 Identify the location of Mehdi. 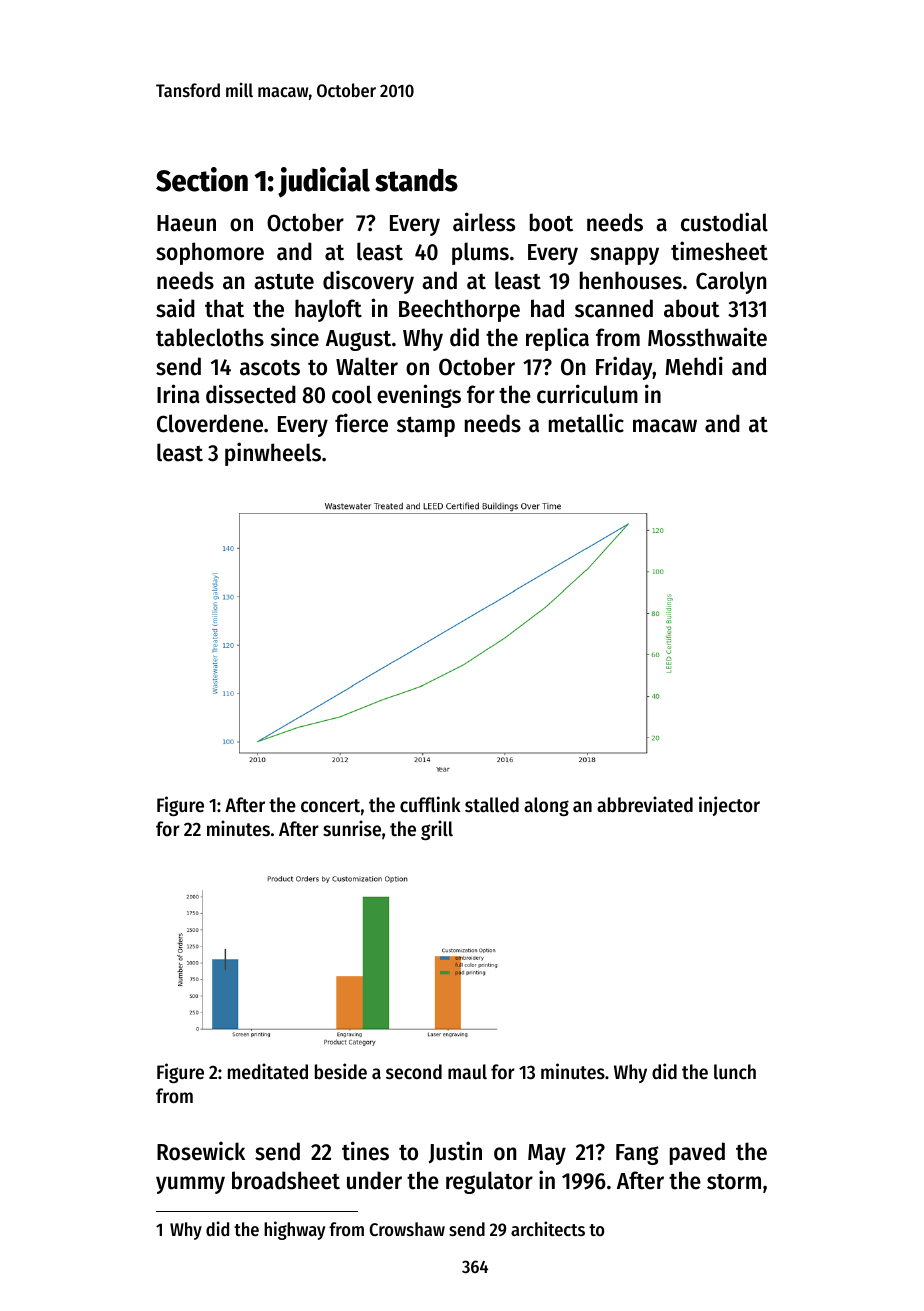
(694, 366).
